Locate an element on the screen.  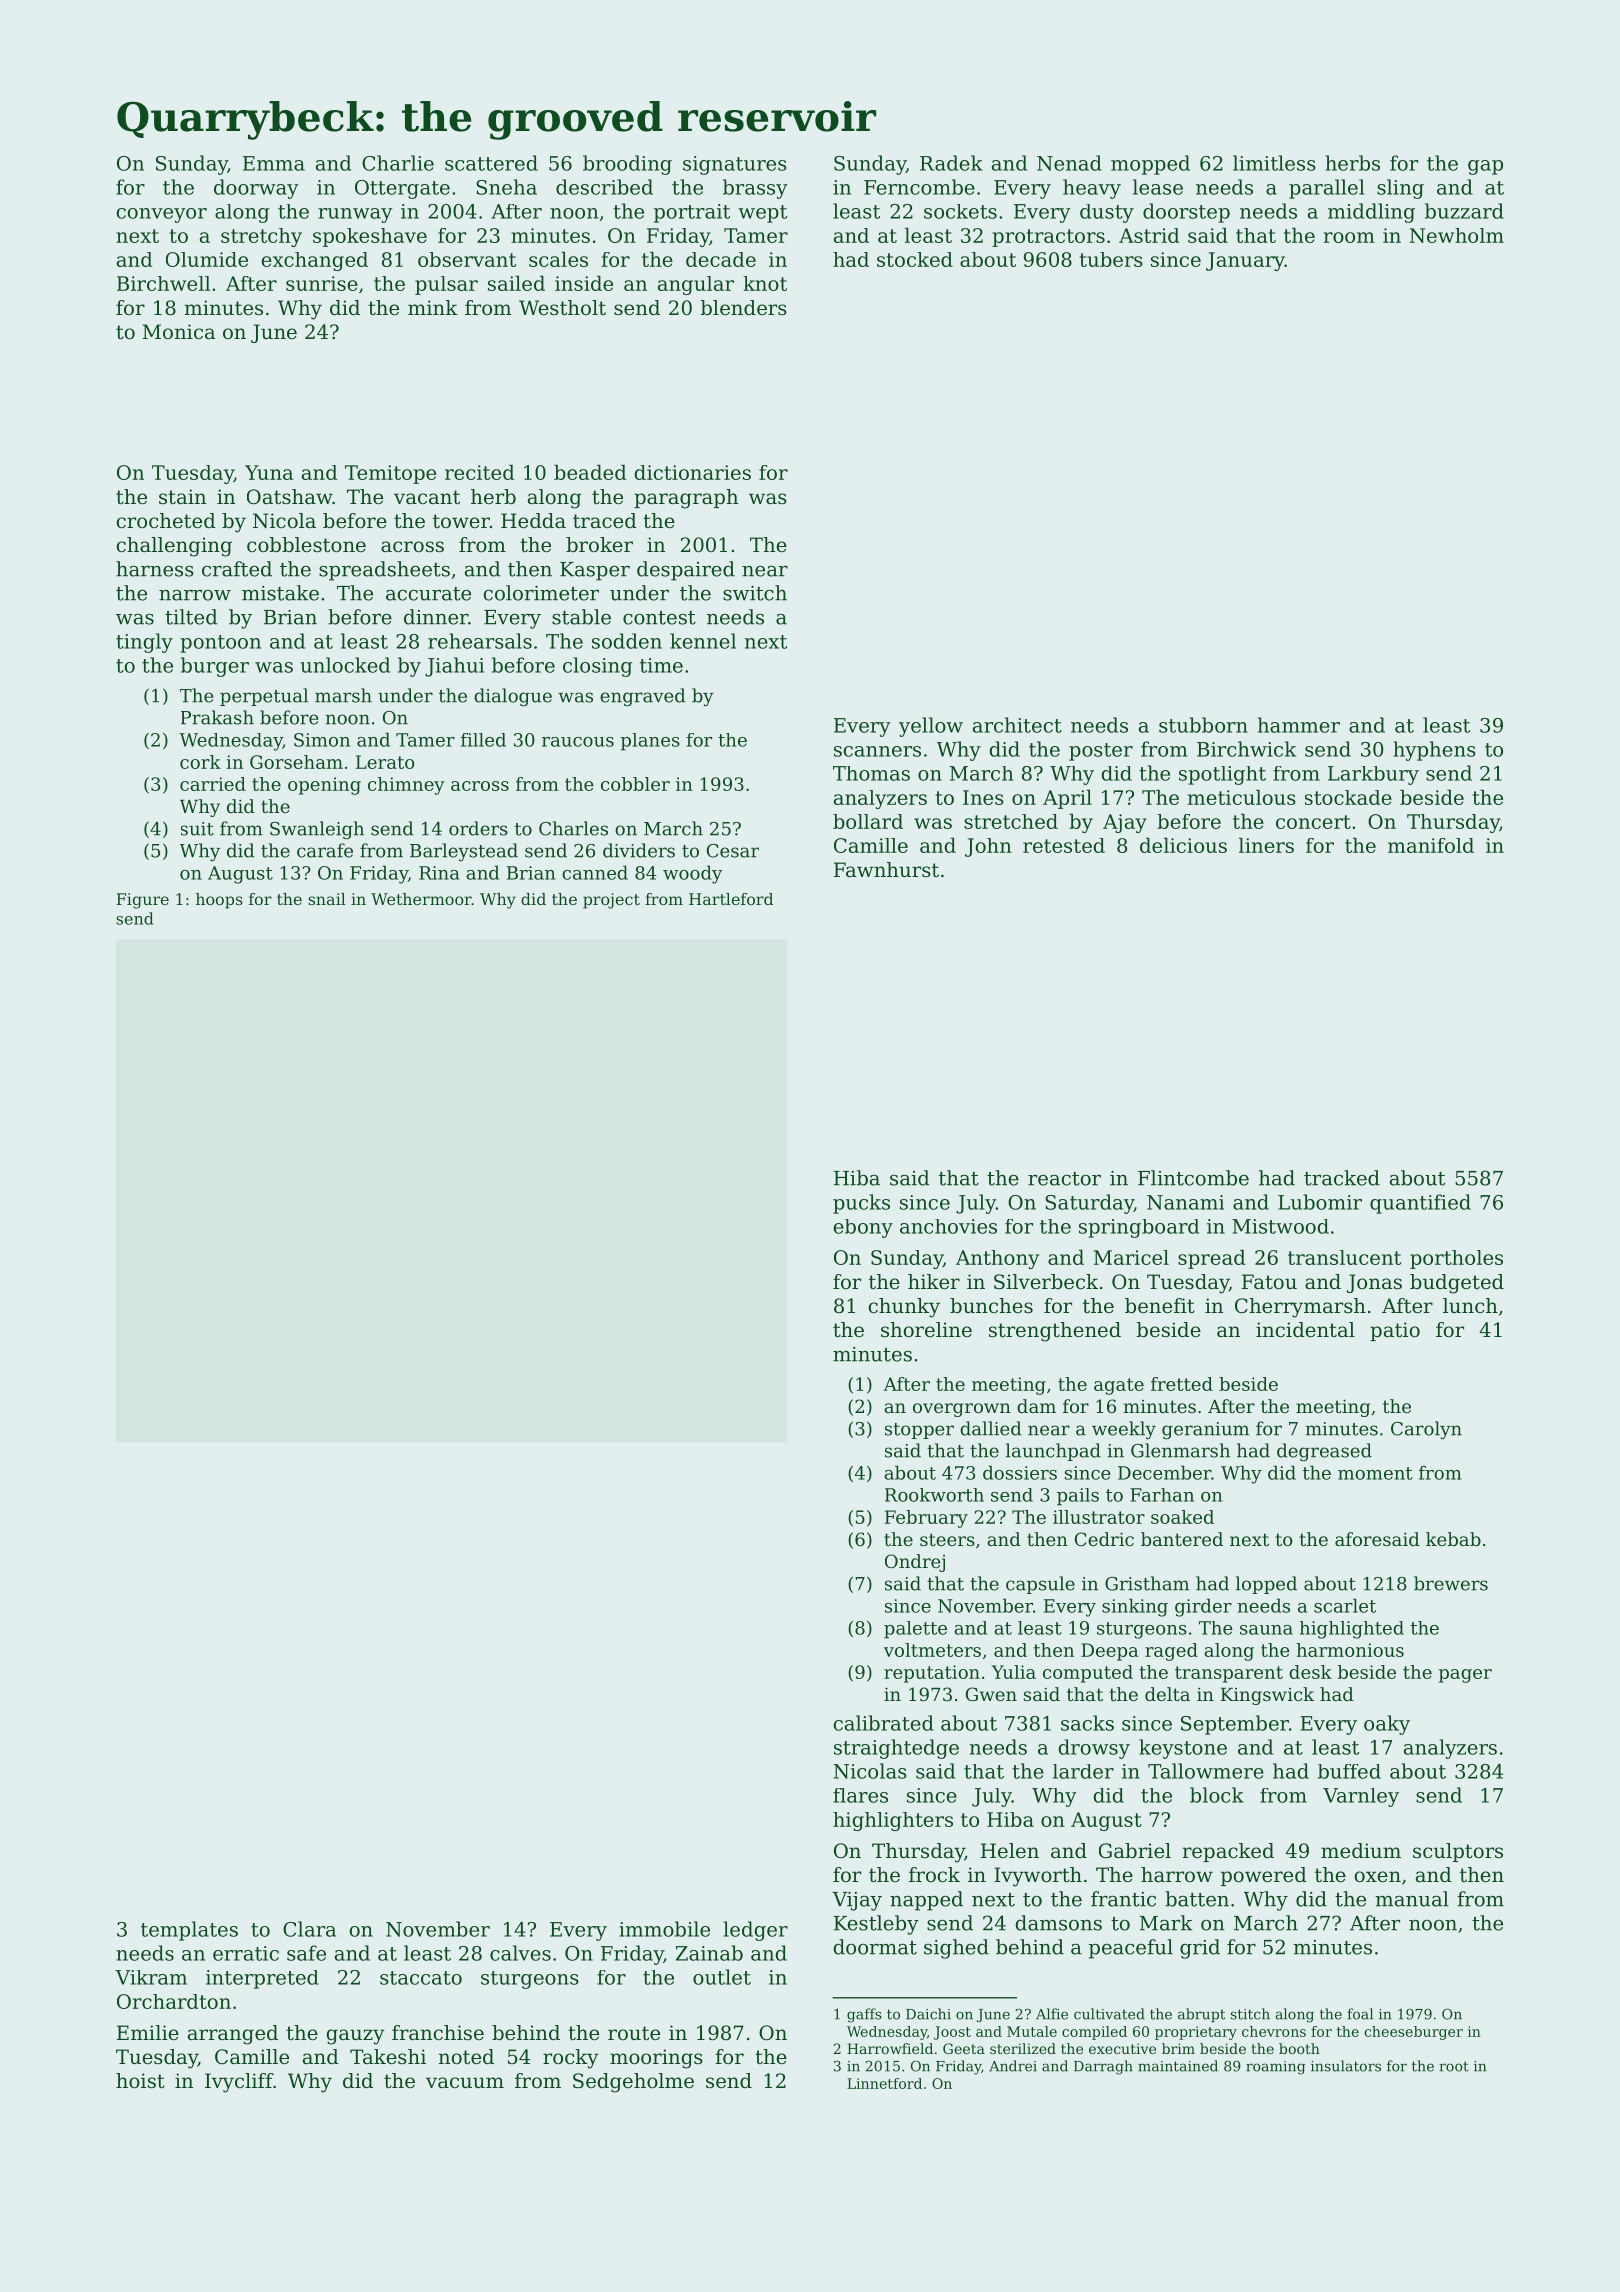
brooding is located at coordinates (627, 165).
